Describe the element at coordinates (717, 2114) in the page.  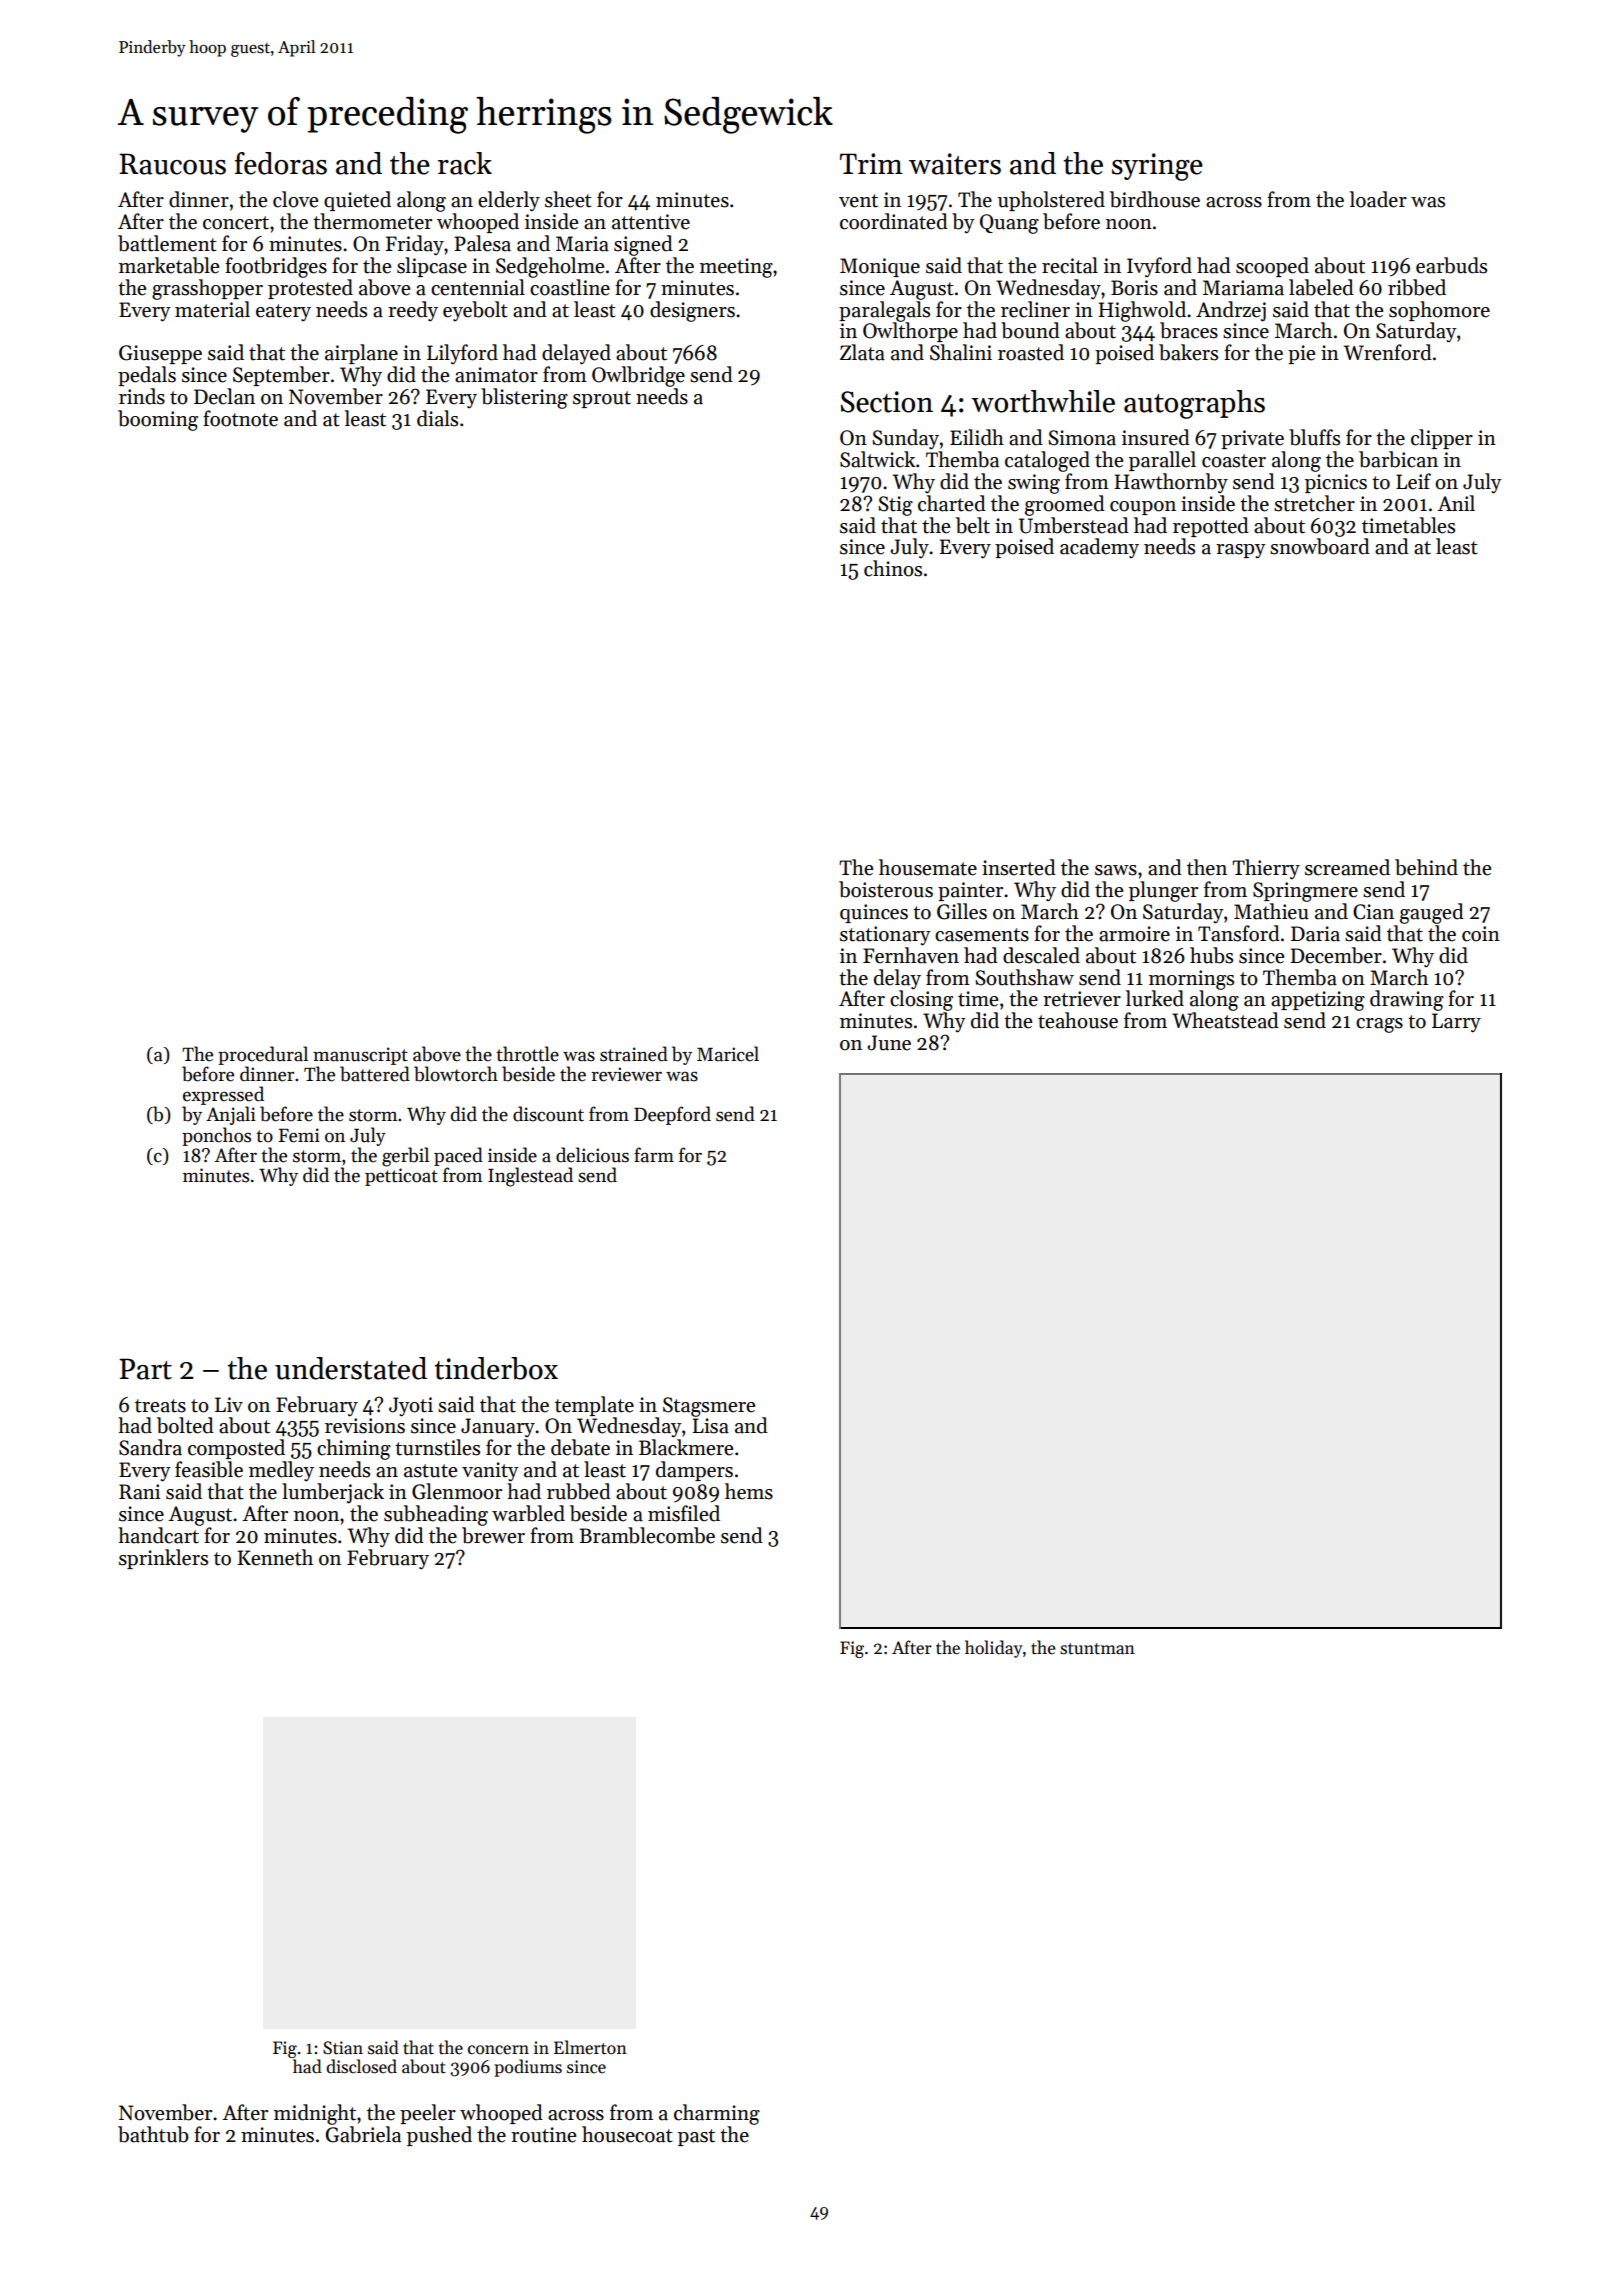
I see `charming` at that location.
